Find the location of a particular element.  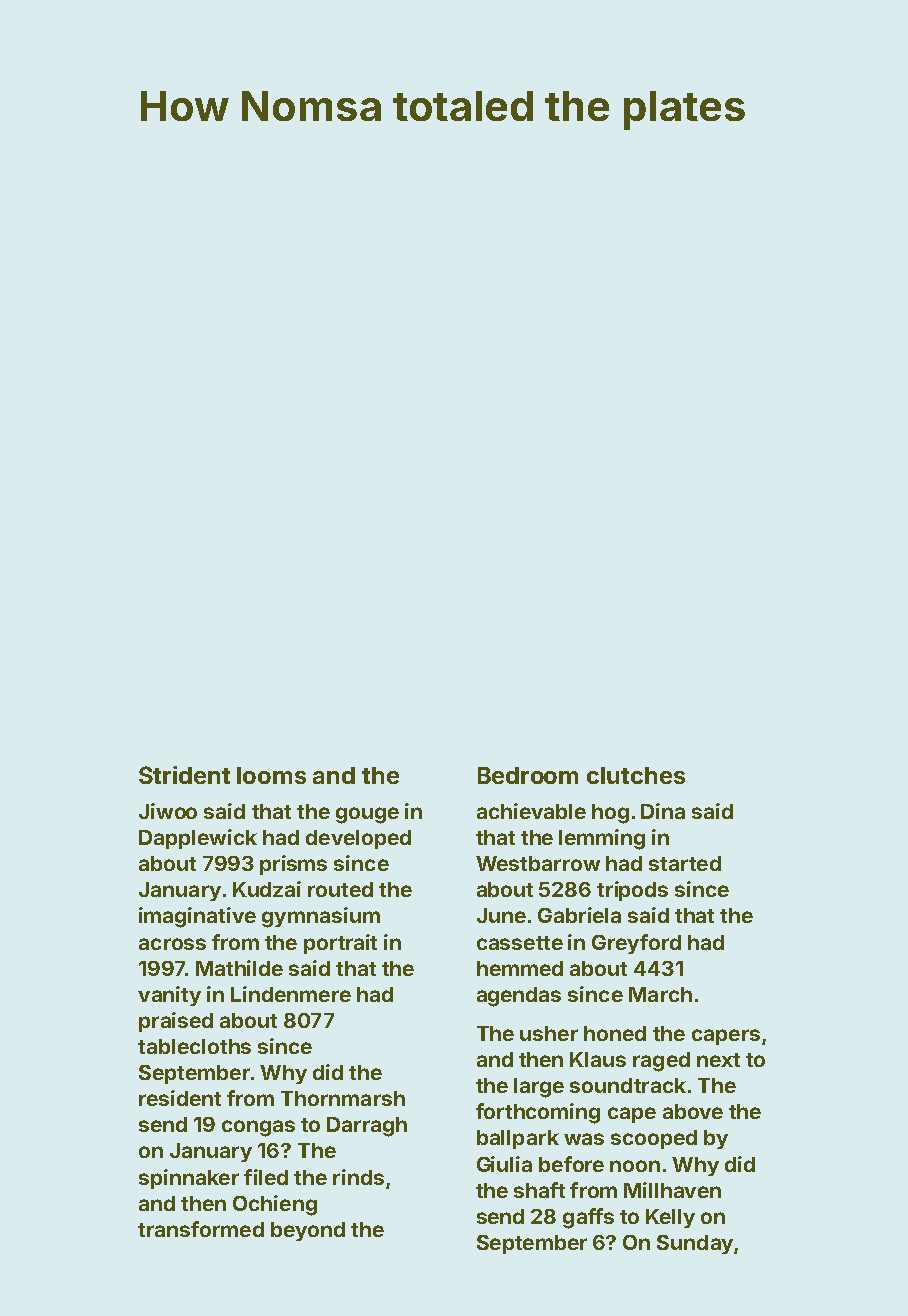

Strident is located at coordinates (184, 775).
